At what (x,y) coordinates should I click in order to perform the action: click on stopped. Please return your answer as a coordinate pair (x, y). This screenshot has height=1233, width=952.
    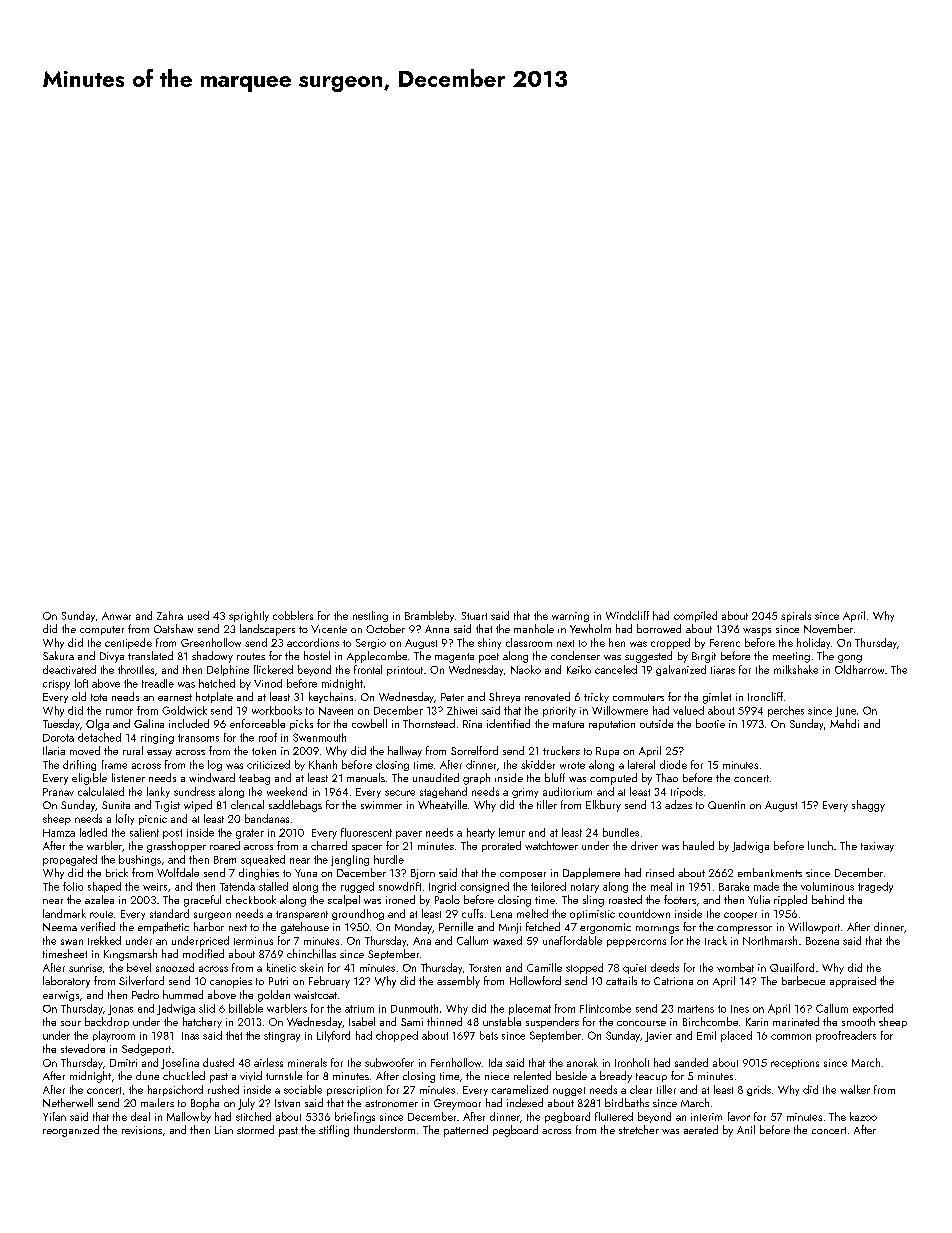
    Looking at the image, I should click on (584, 968).
